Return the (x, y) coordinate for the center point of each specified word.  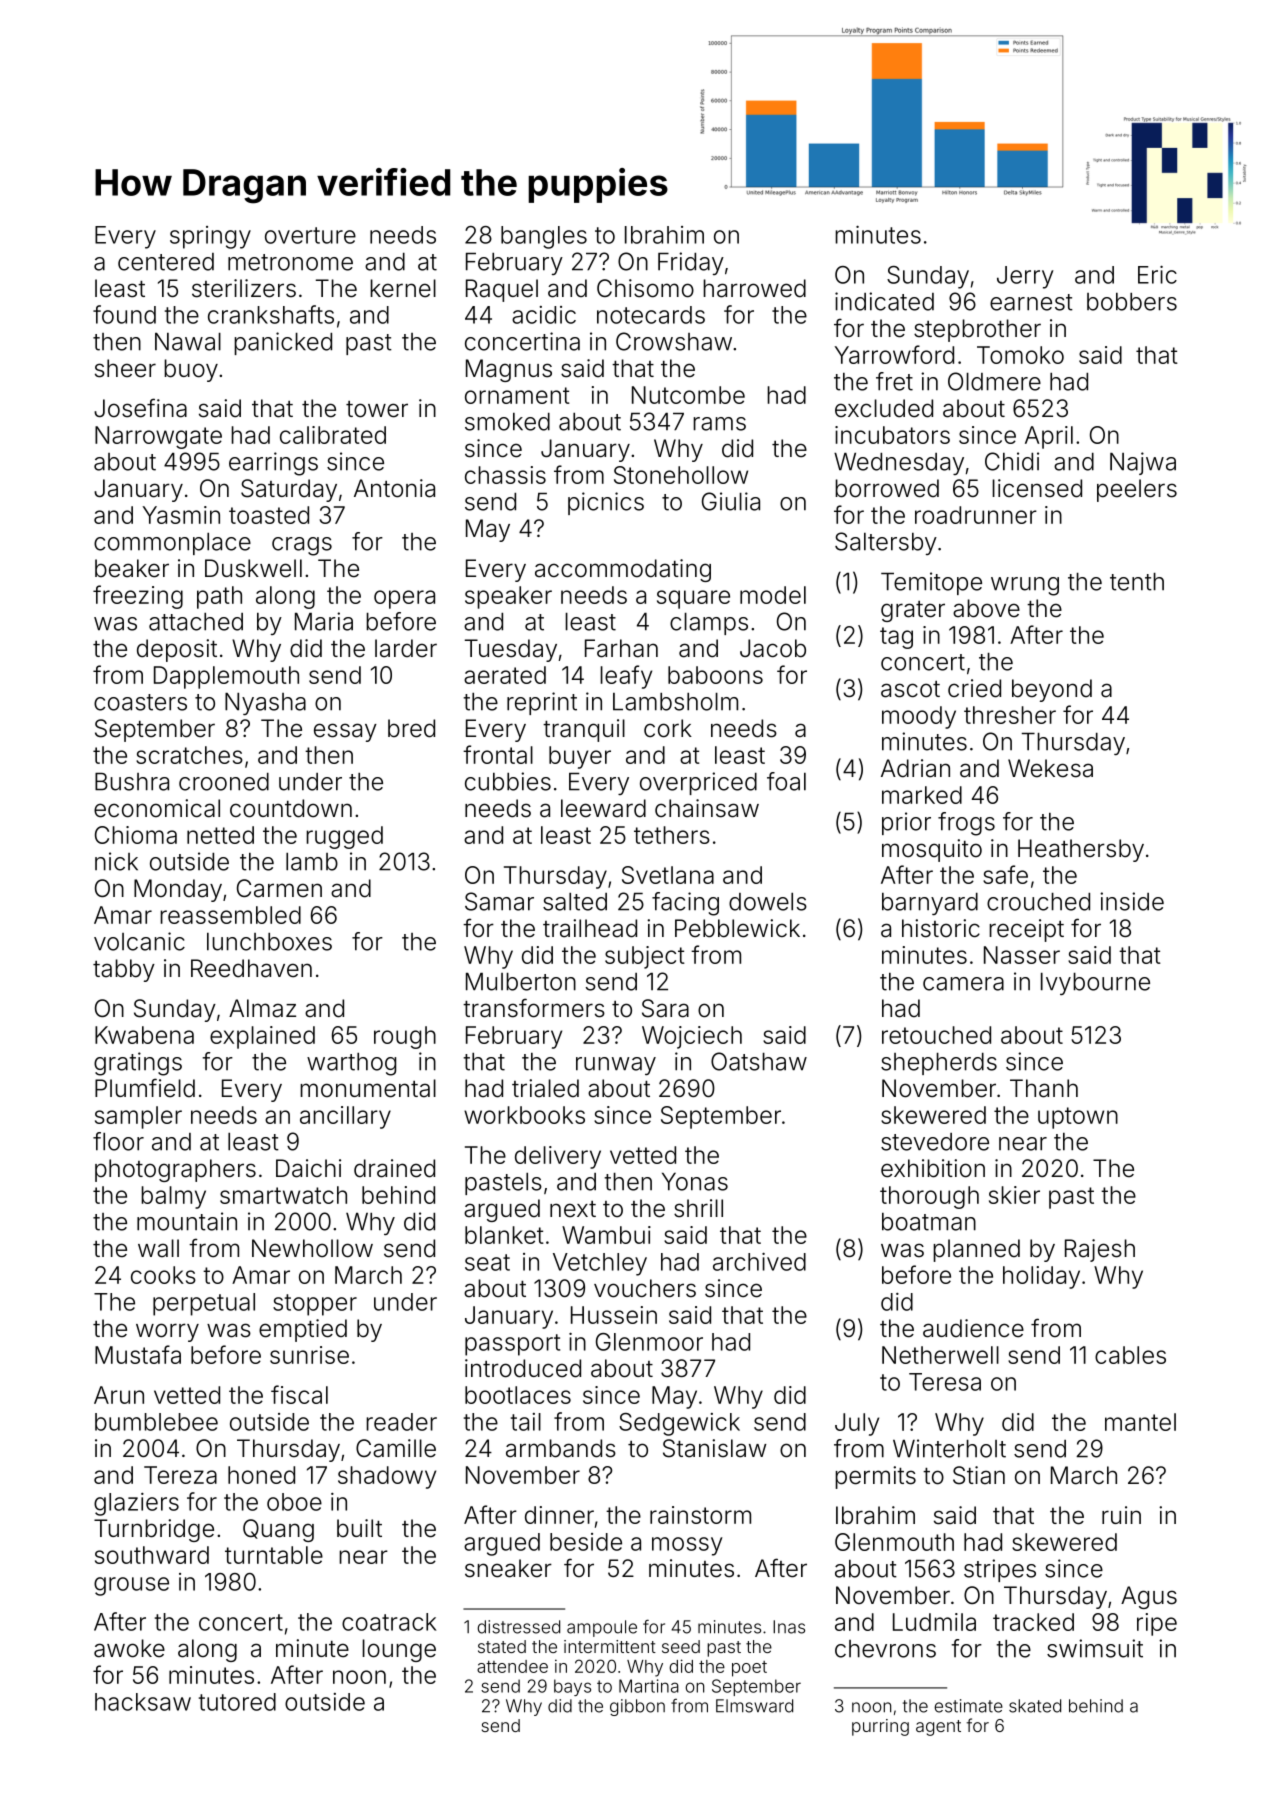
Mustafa (138, 1354)
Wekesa (1050, 768)
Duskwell (253, 568)
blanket (504, 1235)
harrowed (754, 288)
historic (941, 928)
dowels (768, 902)
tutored (237, 1702)
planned (976, 1250)
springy (210, 237)
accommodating (623, 570)
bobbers (1132, 302)
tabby (124, 970)
